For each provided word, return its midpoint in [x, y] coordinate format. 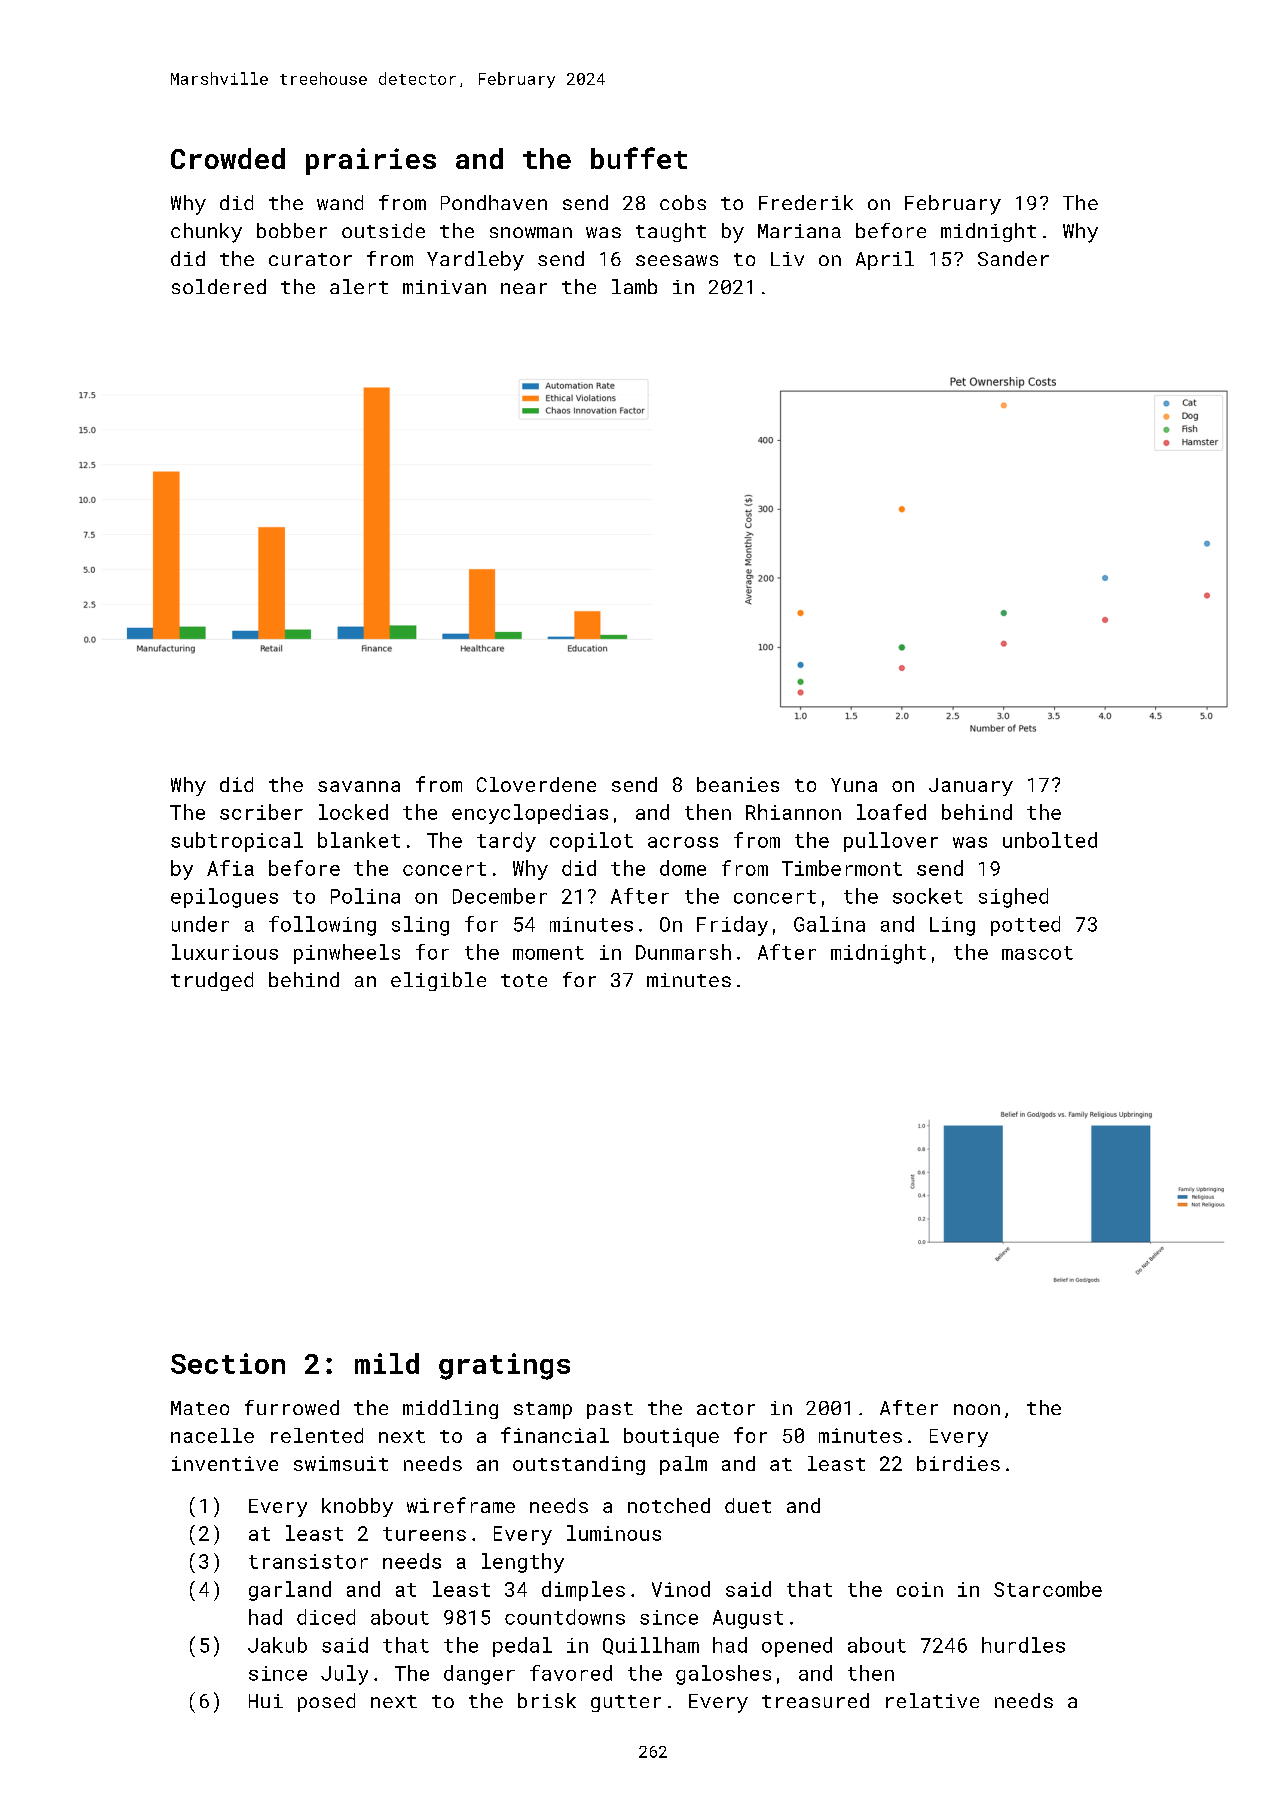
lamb [634, 286]
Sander [1013, 258]
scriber [261, 812]
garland [290, 1591]
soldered [219, 286]
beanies [738, 784]
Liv [787, 259]
